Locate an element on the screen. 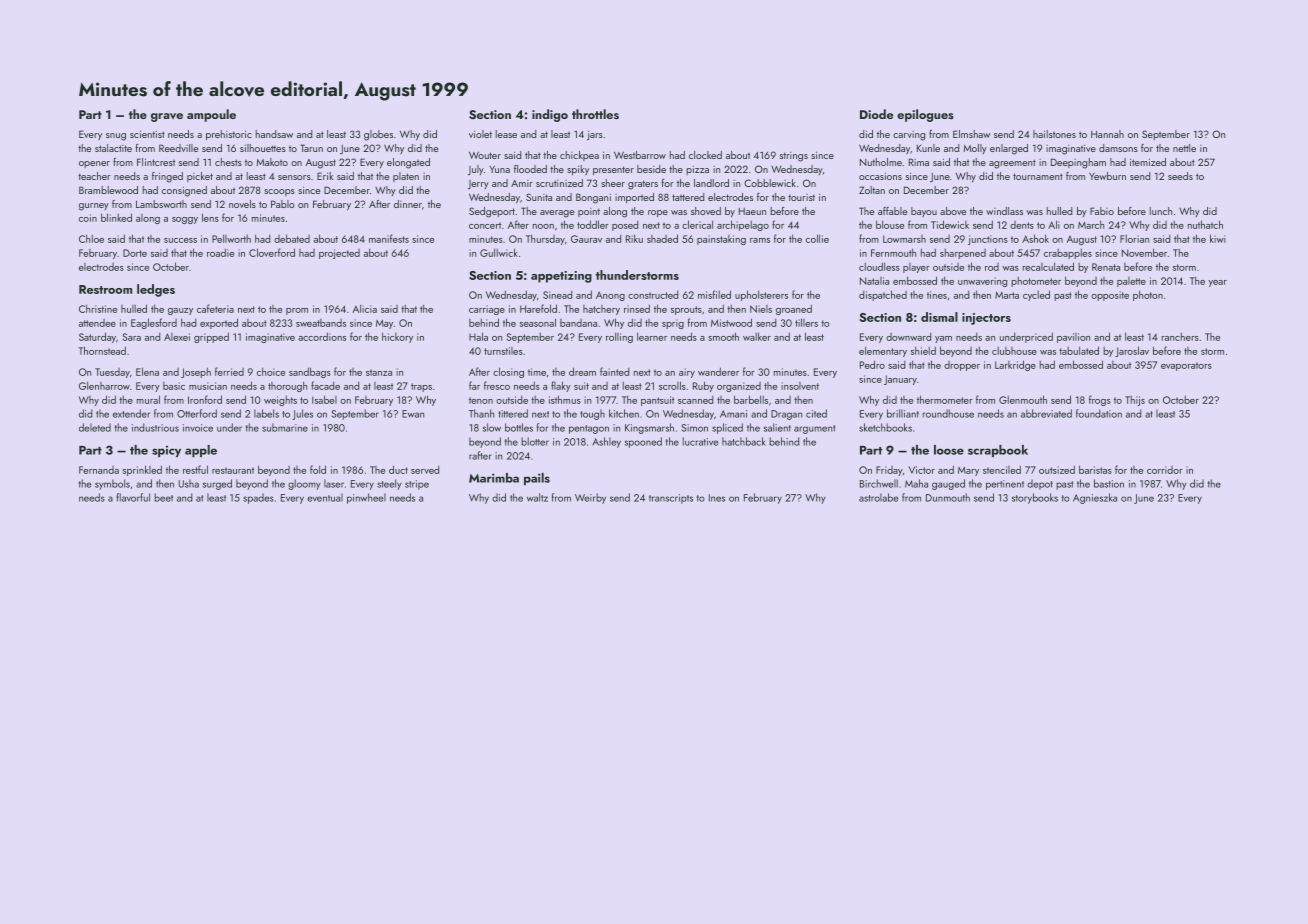 Image resolution: width=1308 pixels, height=924 pixels. Sedgeport is located at coordinates (492, 212).
